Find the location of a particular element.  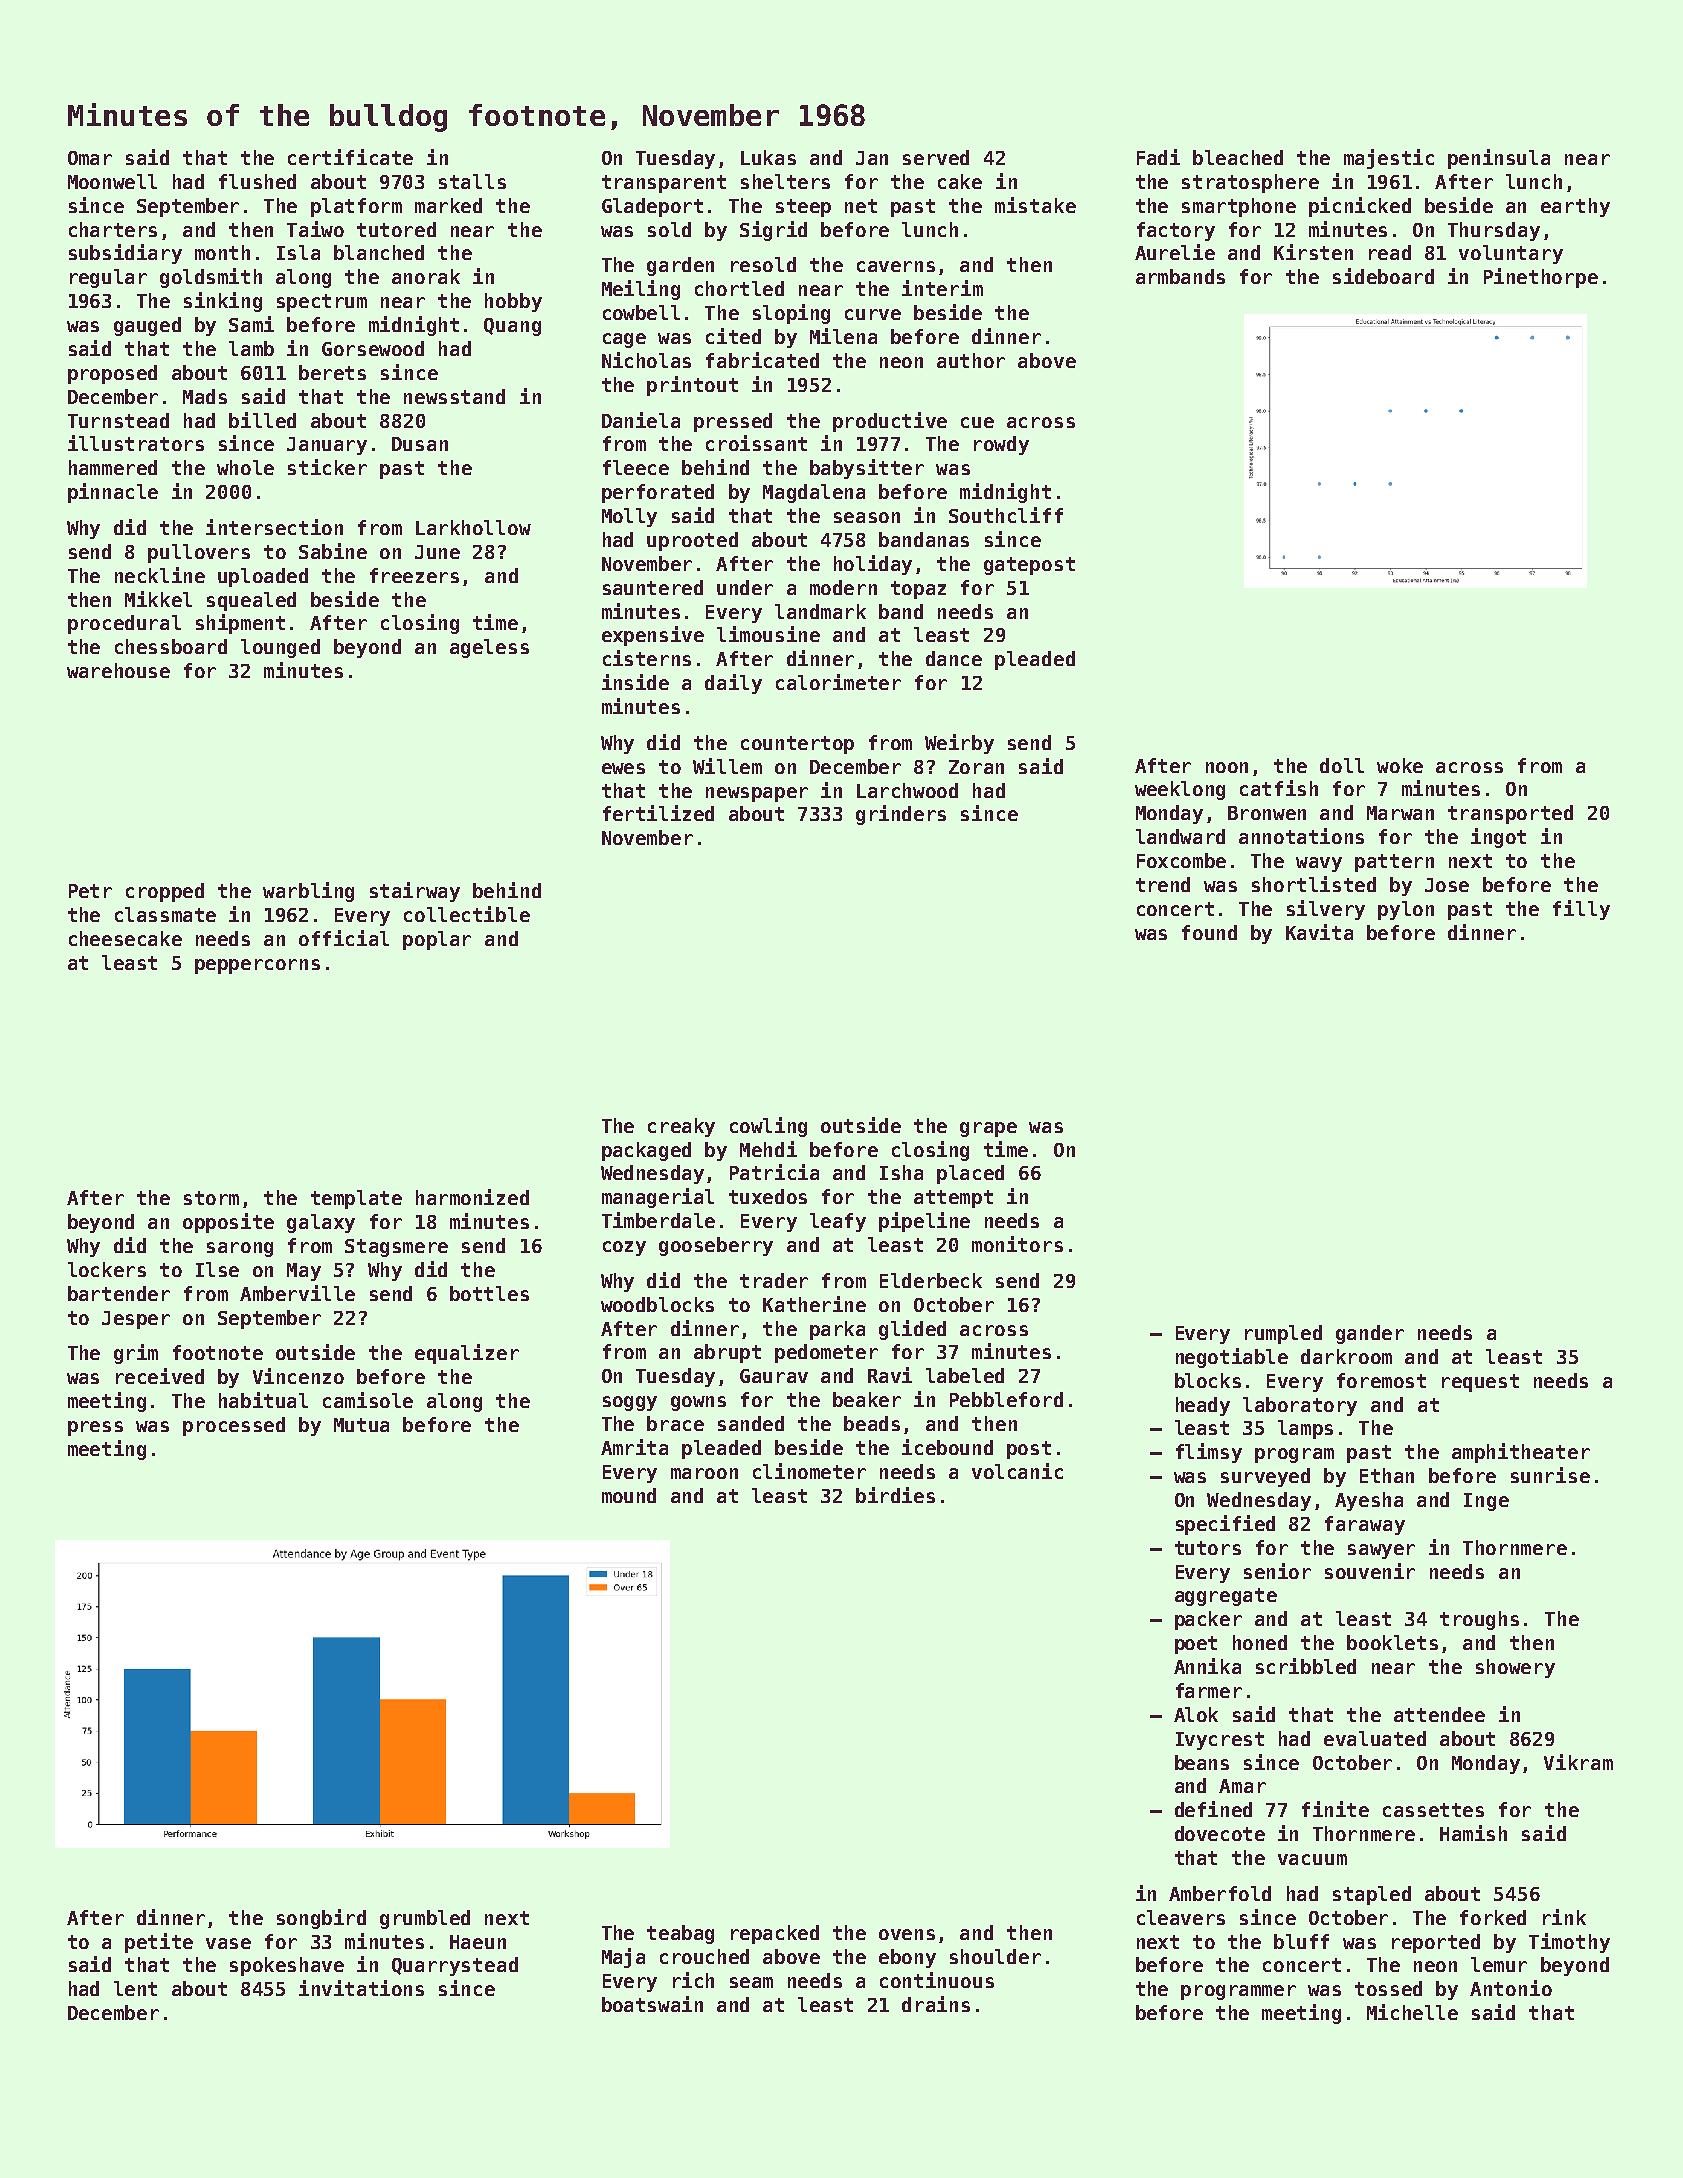

cowling is located at coordinates (768, 1127).
